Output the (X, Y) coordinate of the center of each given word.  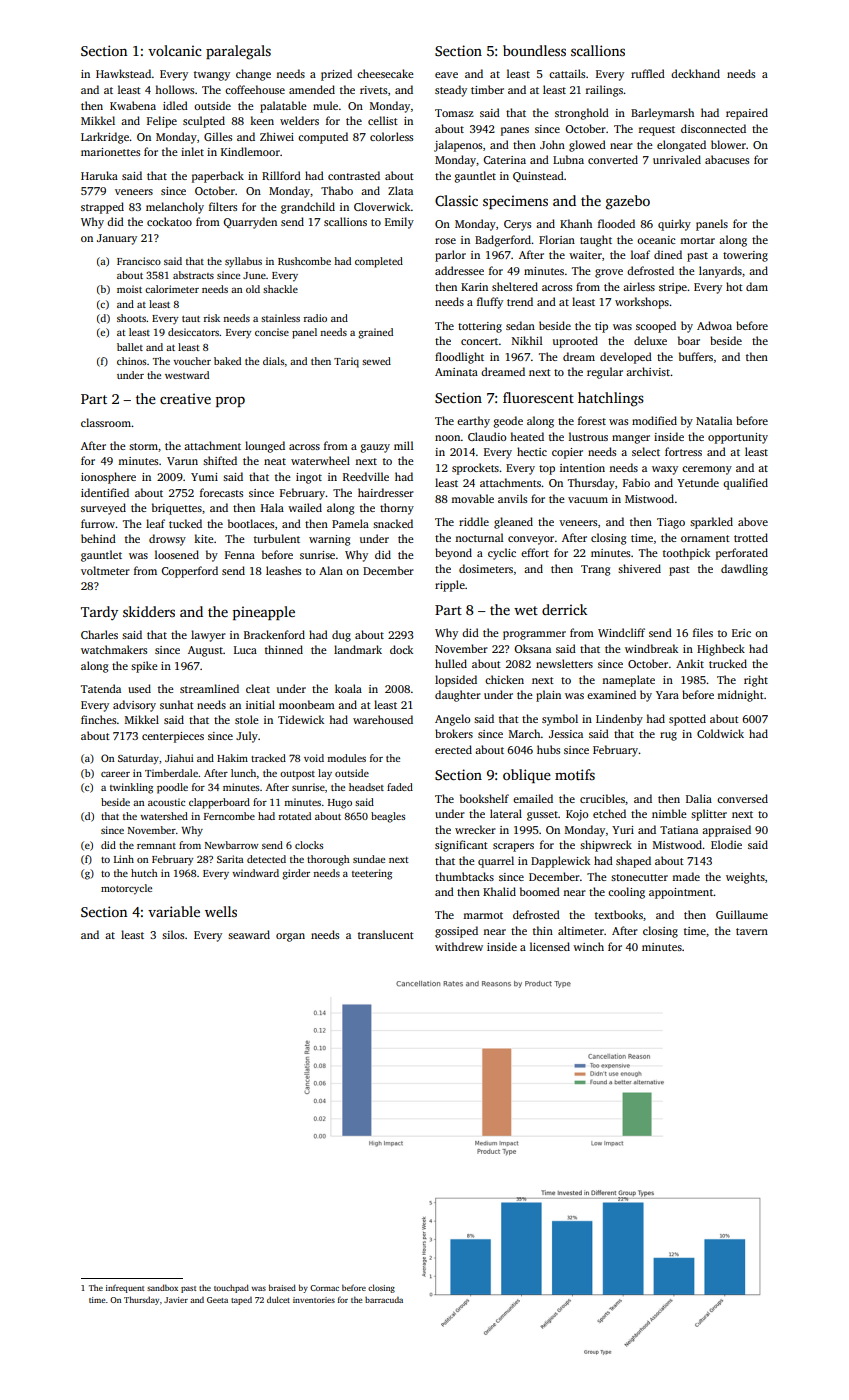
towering (745, 256)
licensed (550, 946)
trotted (751, 537)
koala (348, 688)
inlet (192, 151)
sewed (376, 361)
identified (105, 492)
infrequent (125, 1288)
